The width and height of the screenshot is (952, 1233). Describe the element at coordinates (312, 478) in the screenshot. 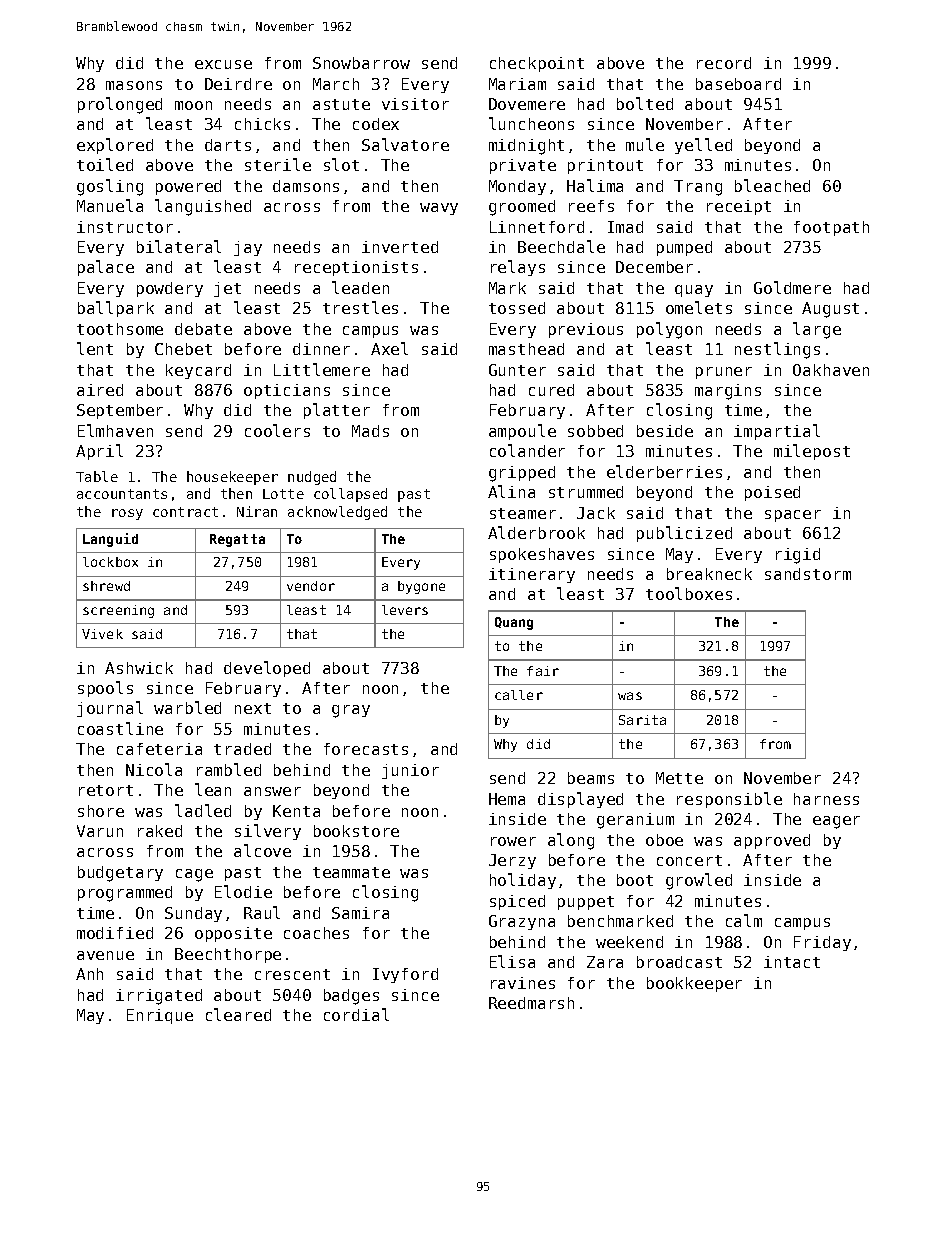

I see `nudged` at that location.
